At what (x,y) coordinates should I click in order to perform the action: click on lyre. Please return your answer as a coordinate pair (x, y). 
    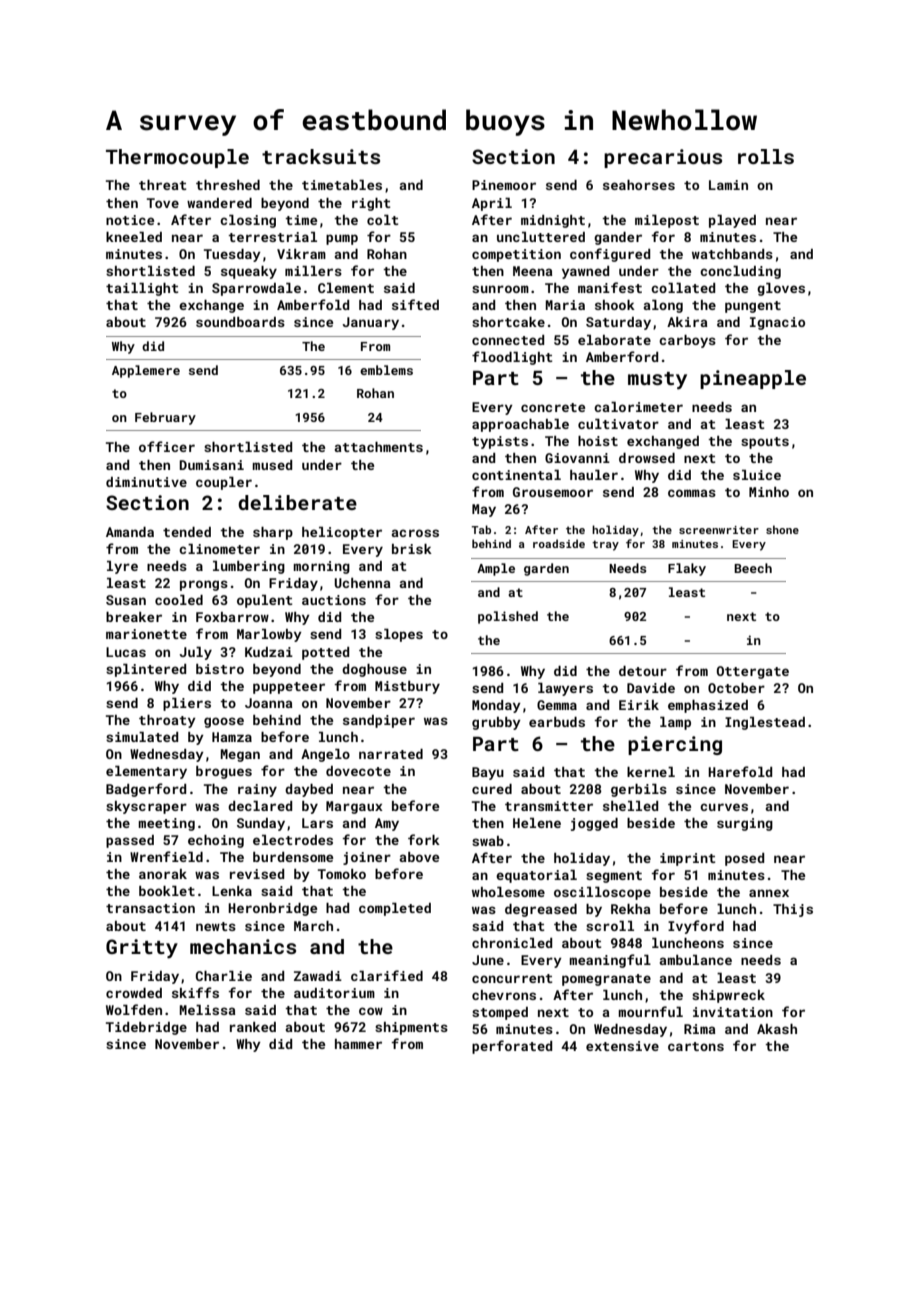
    Looking at the image, I should click on (122, 567).
